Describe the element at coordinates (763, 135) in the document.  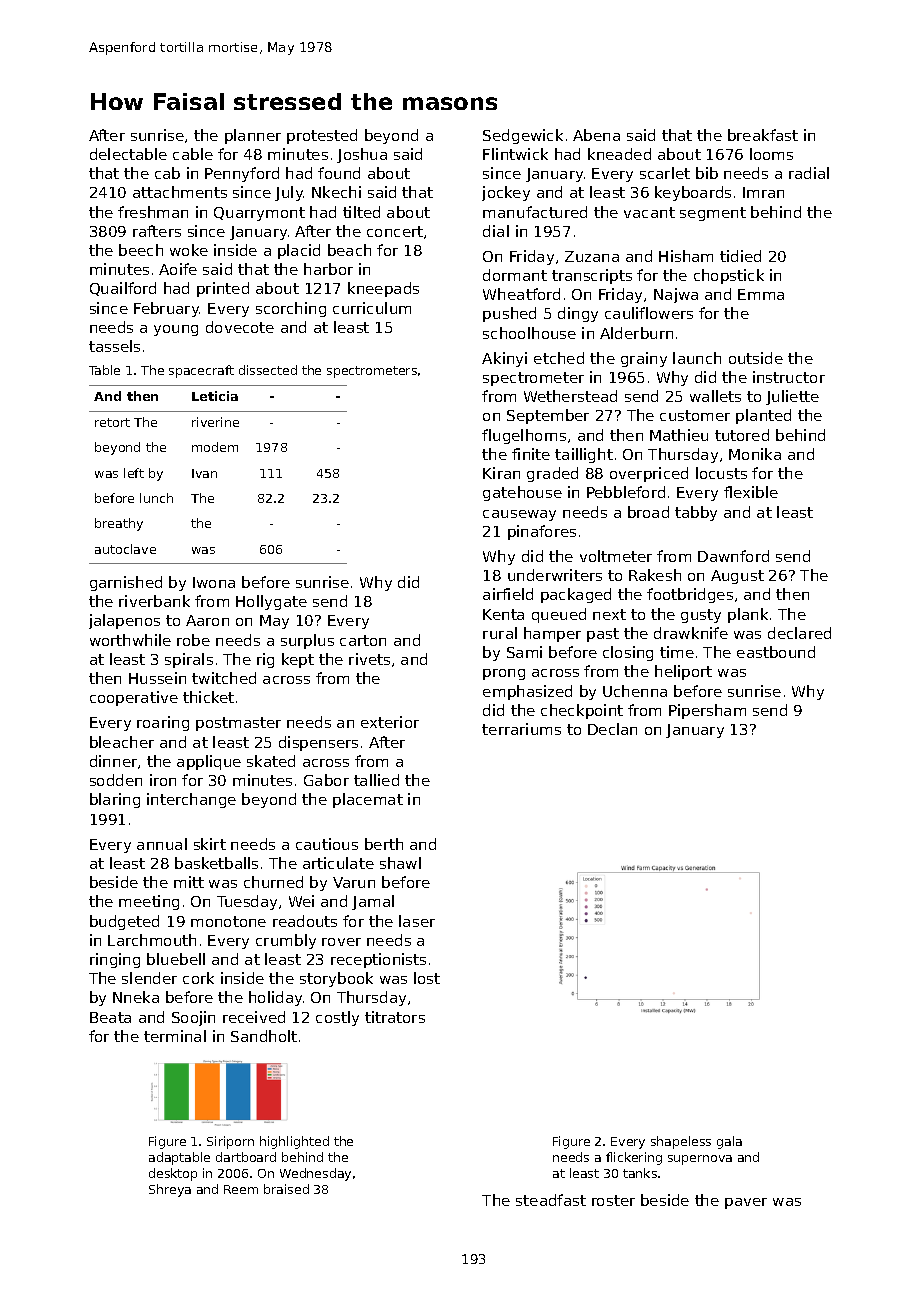
I see `breakfast` at that location.
